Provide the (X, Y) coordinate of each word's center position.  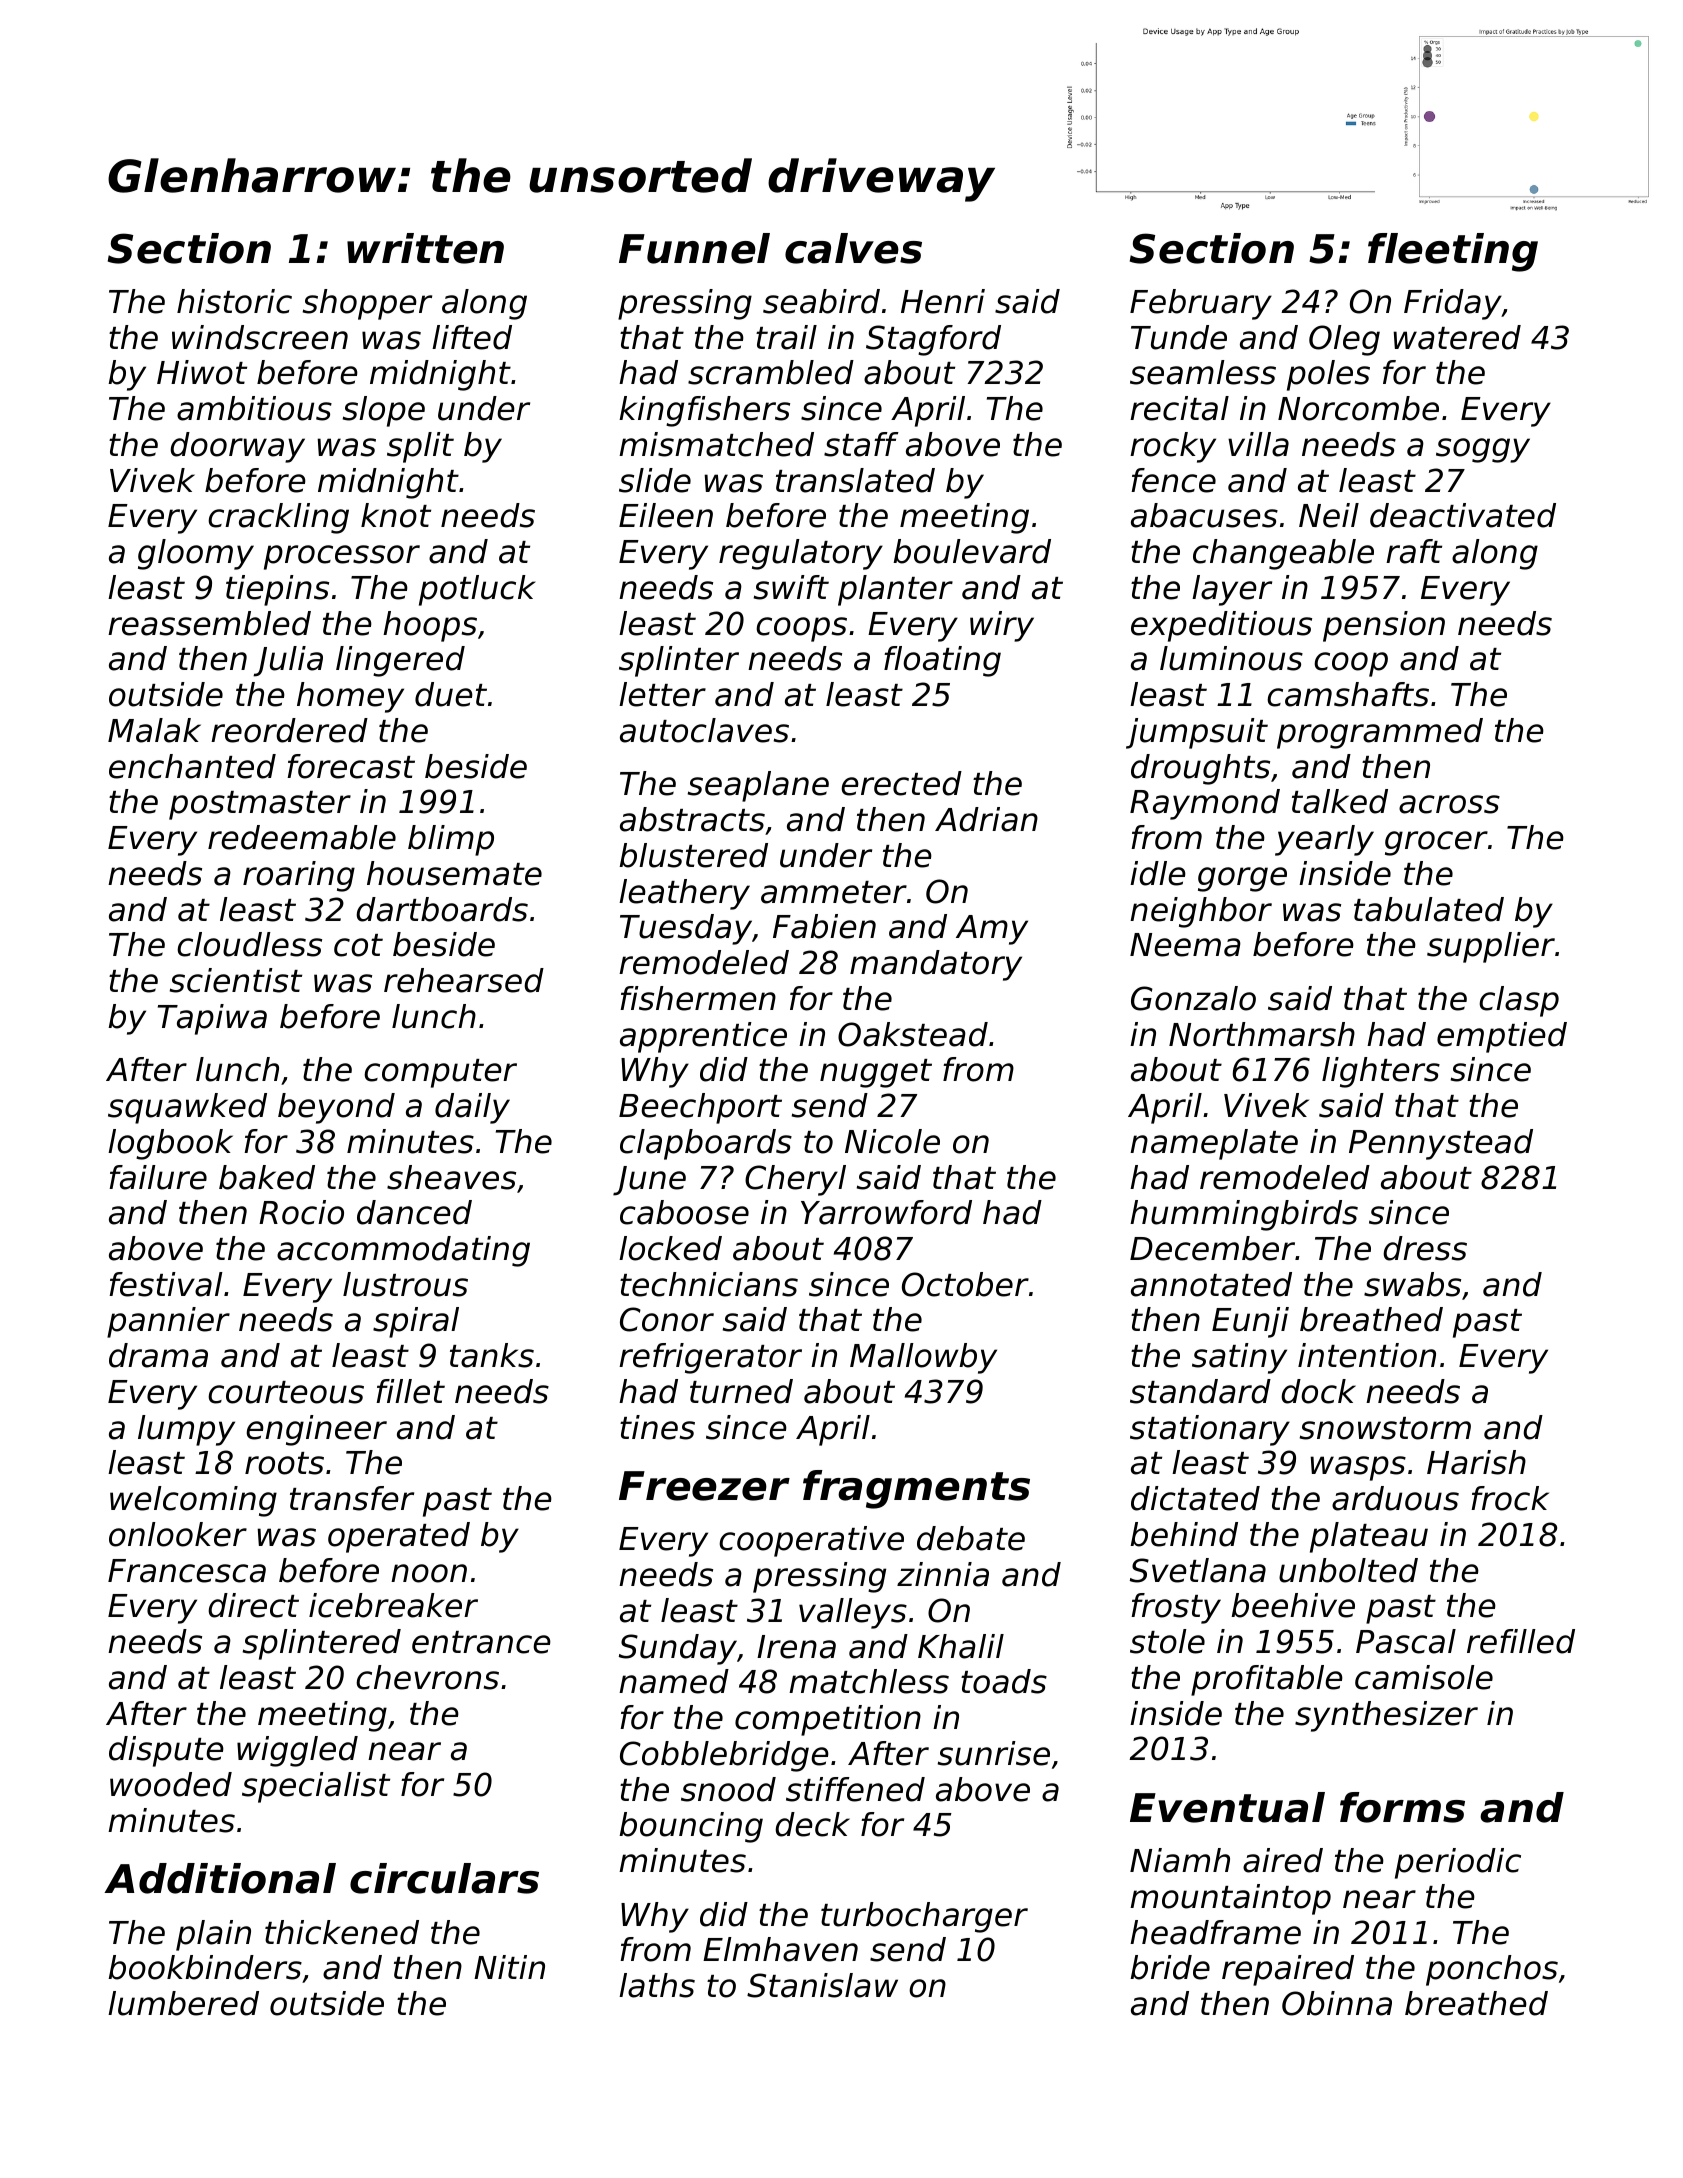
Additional (220, 1878)
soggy (1483, 450)
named (674, 1681)
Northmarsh (1262, 1034)
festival (166, 1284)
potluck (477, 590)
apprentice (703, 1037)
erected (901, 783)
